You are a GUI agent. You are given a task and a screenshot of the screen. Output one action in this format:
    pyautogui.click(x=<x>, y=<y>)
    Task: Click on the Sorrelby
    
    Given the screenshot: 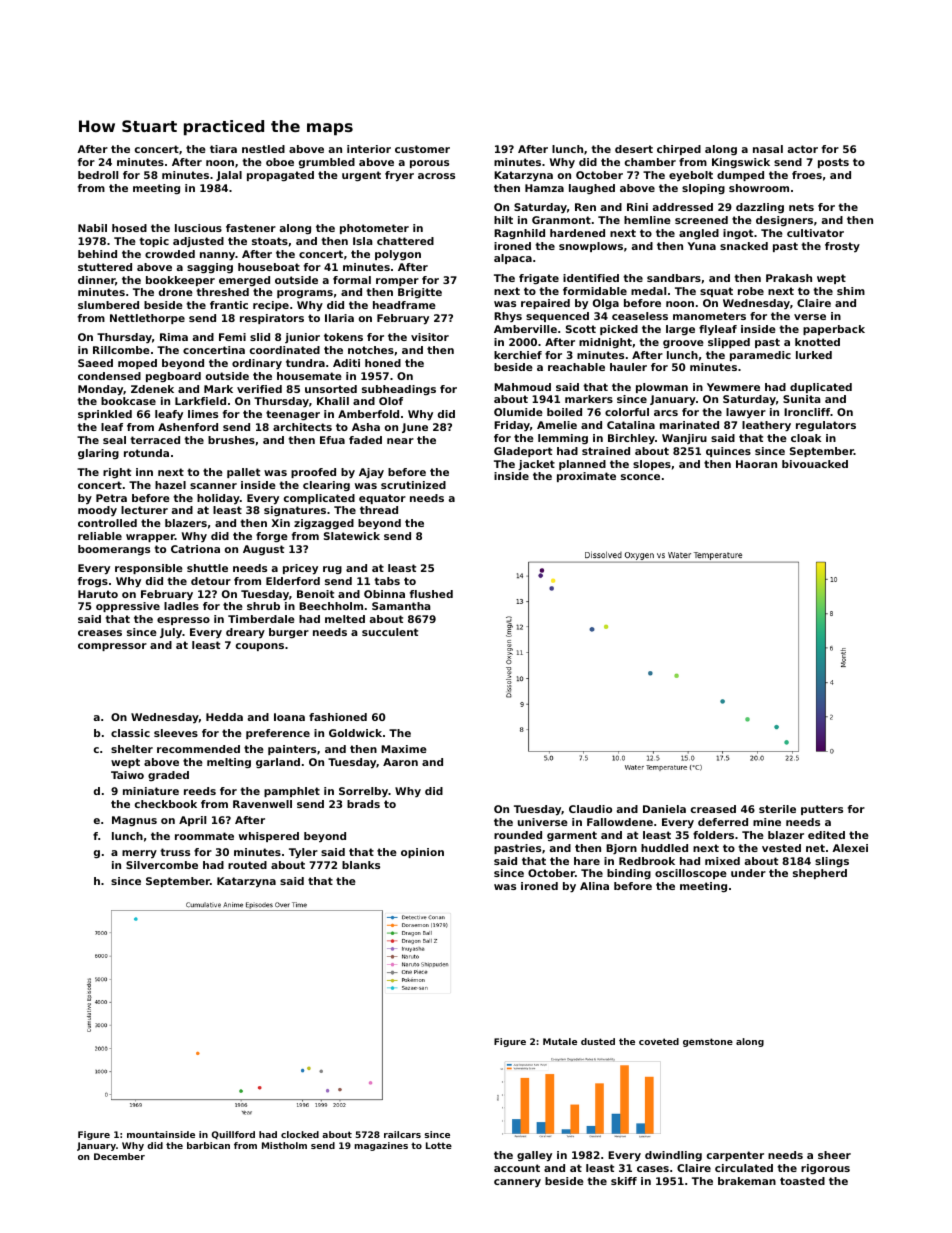 What is the action you would take?
    pyautogui.click(x=364, y=792)
